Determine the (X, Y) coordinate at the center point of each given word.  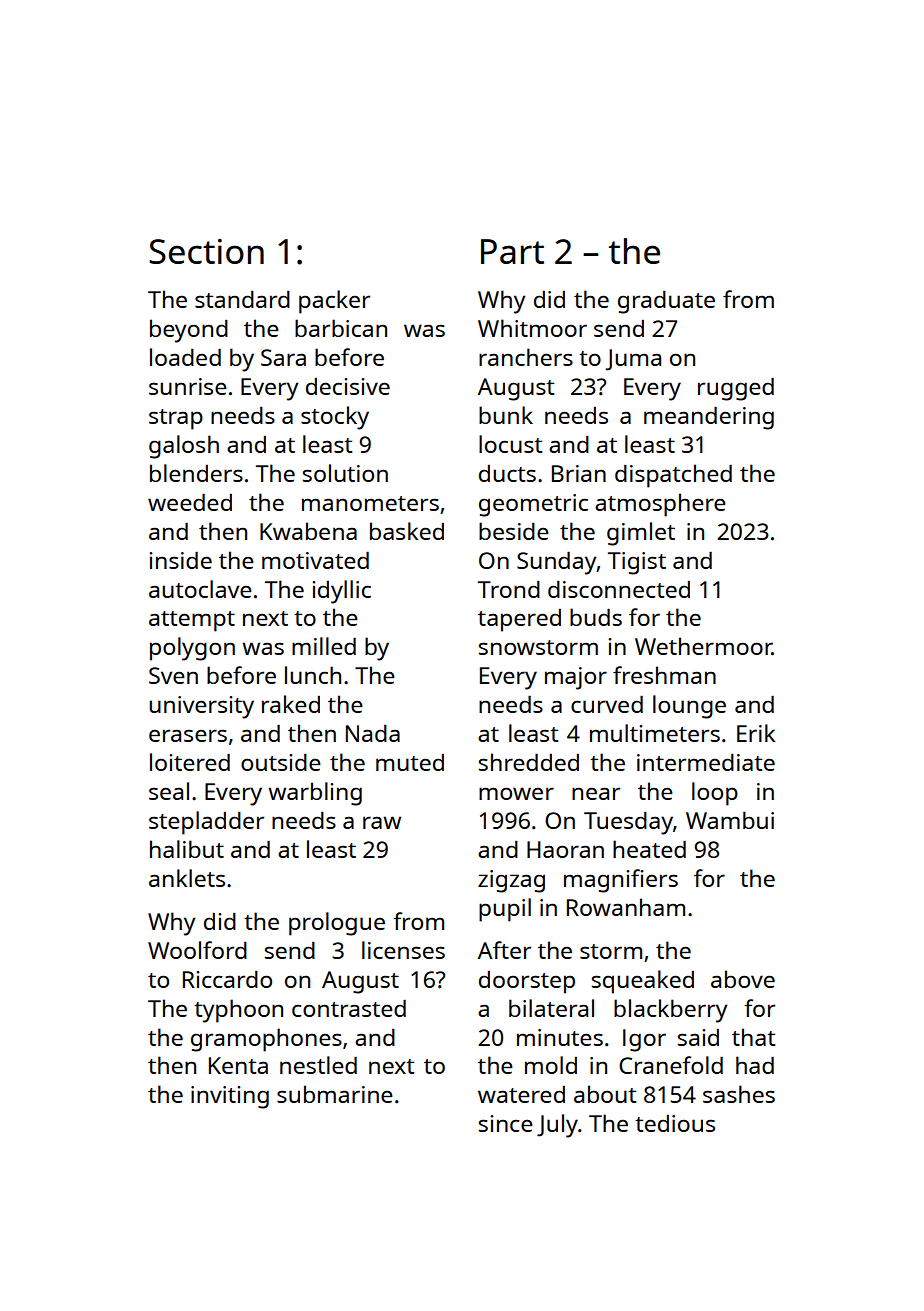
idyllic (341, 592)
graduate (666, 302)
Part (512, 251)
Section (206, 251)
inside (180, 560)
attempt (192, 621)
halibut (187, 849)
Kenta (238, 1065)
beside (514, 531)
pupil (505, 910)
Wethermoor (703, 646)
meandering (709, 418)
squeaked (643, 982)
